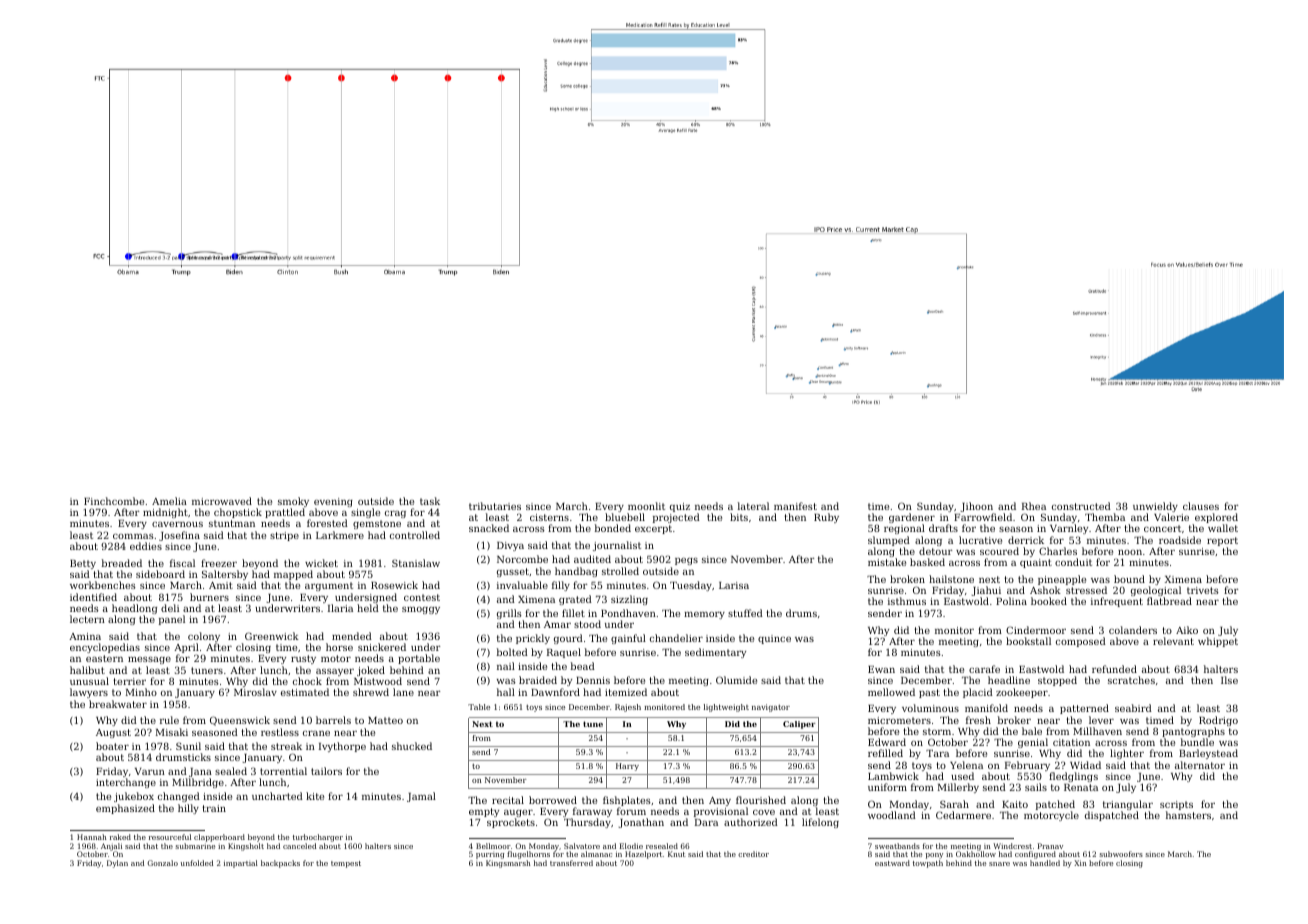  I want to click on cavernous, so click(177, 524).
